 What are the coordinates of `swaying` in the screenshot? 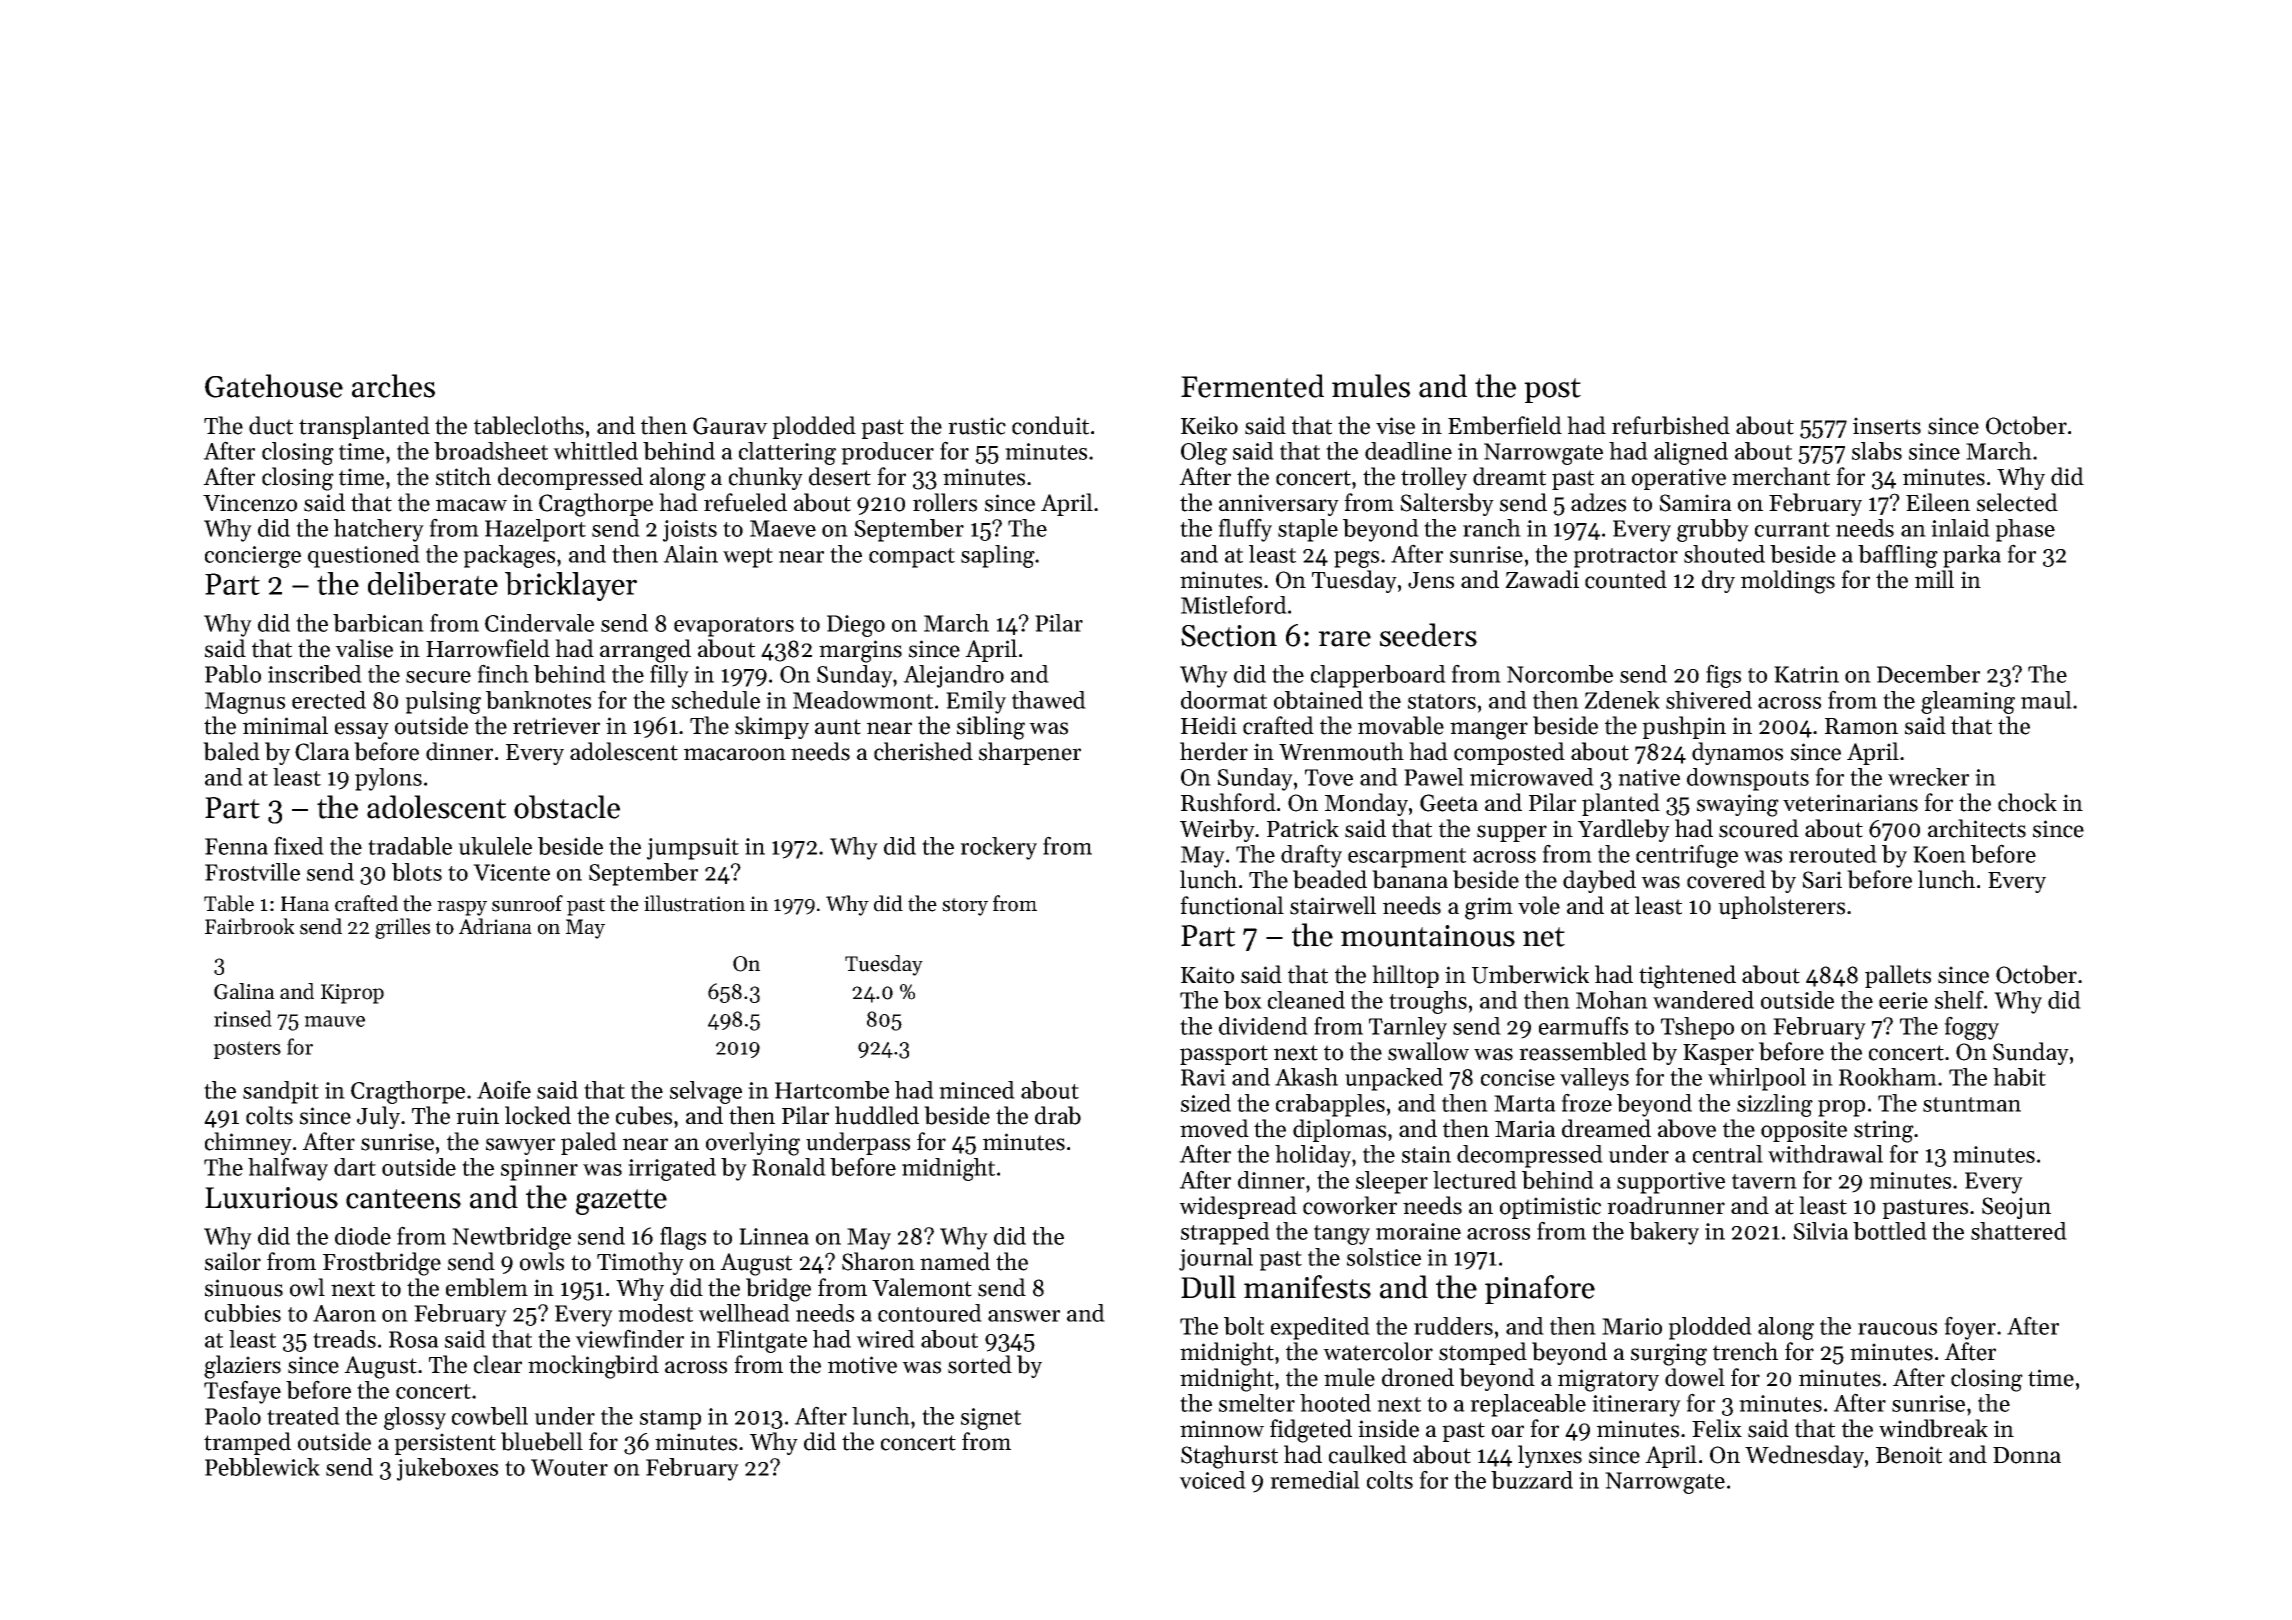 It's located at (1738, 805).
